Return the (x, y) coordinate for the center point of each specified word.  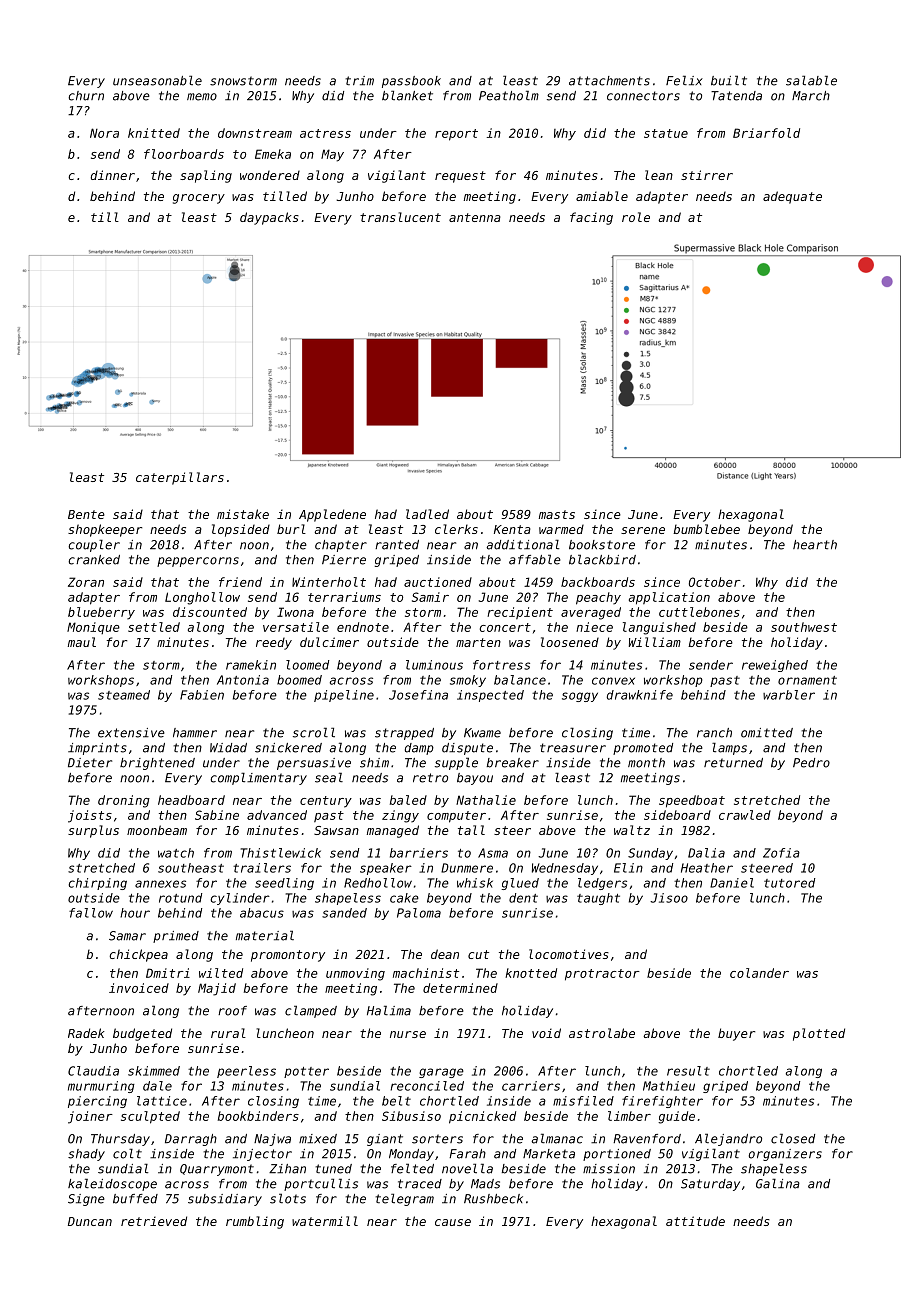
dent (523, 898)
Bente (86, 514)
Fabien (202, 695)
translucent (400, 217)
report (456, 135)
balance (520, 680)
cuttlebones (699, 612)
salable (811, 80)
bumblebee (706, 529)
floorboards (184, 154)
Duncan (90, 1221)
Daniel (732, 883)
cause (453, 1222)
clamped (311, 1011)
